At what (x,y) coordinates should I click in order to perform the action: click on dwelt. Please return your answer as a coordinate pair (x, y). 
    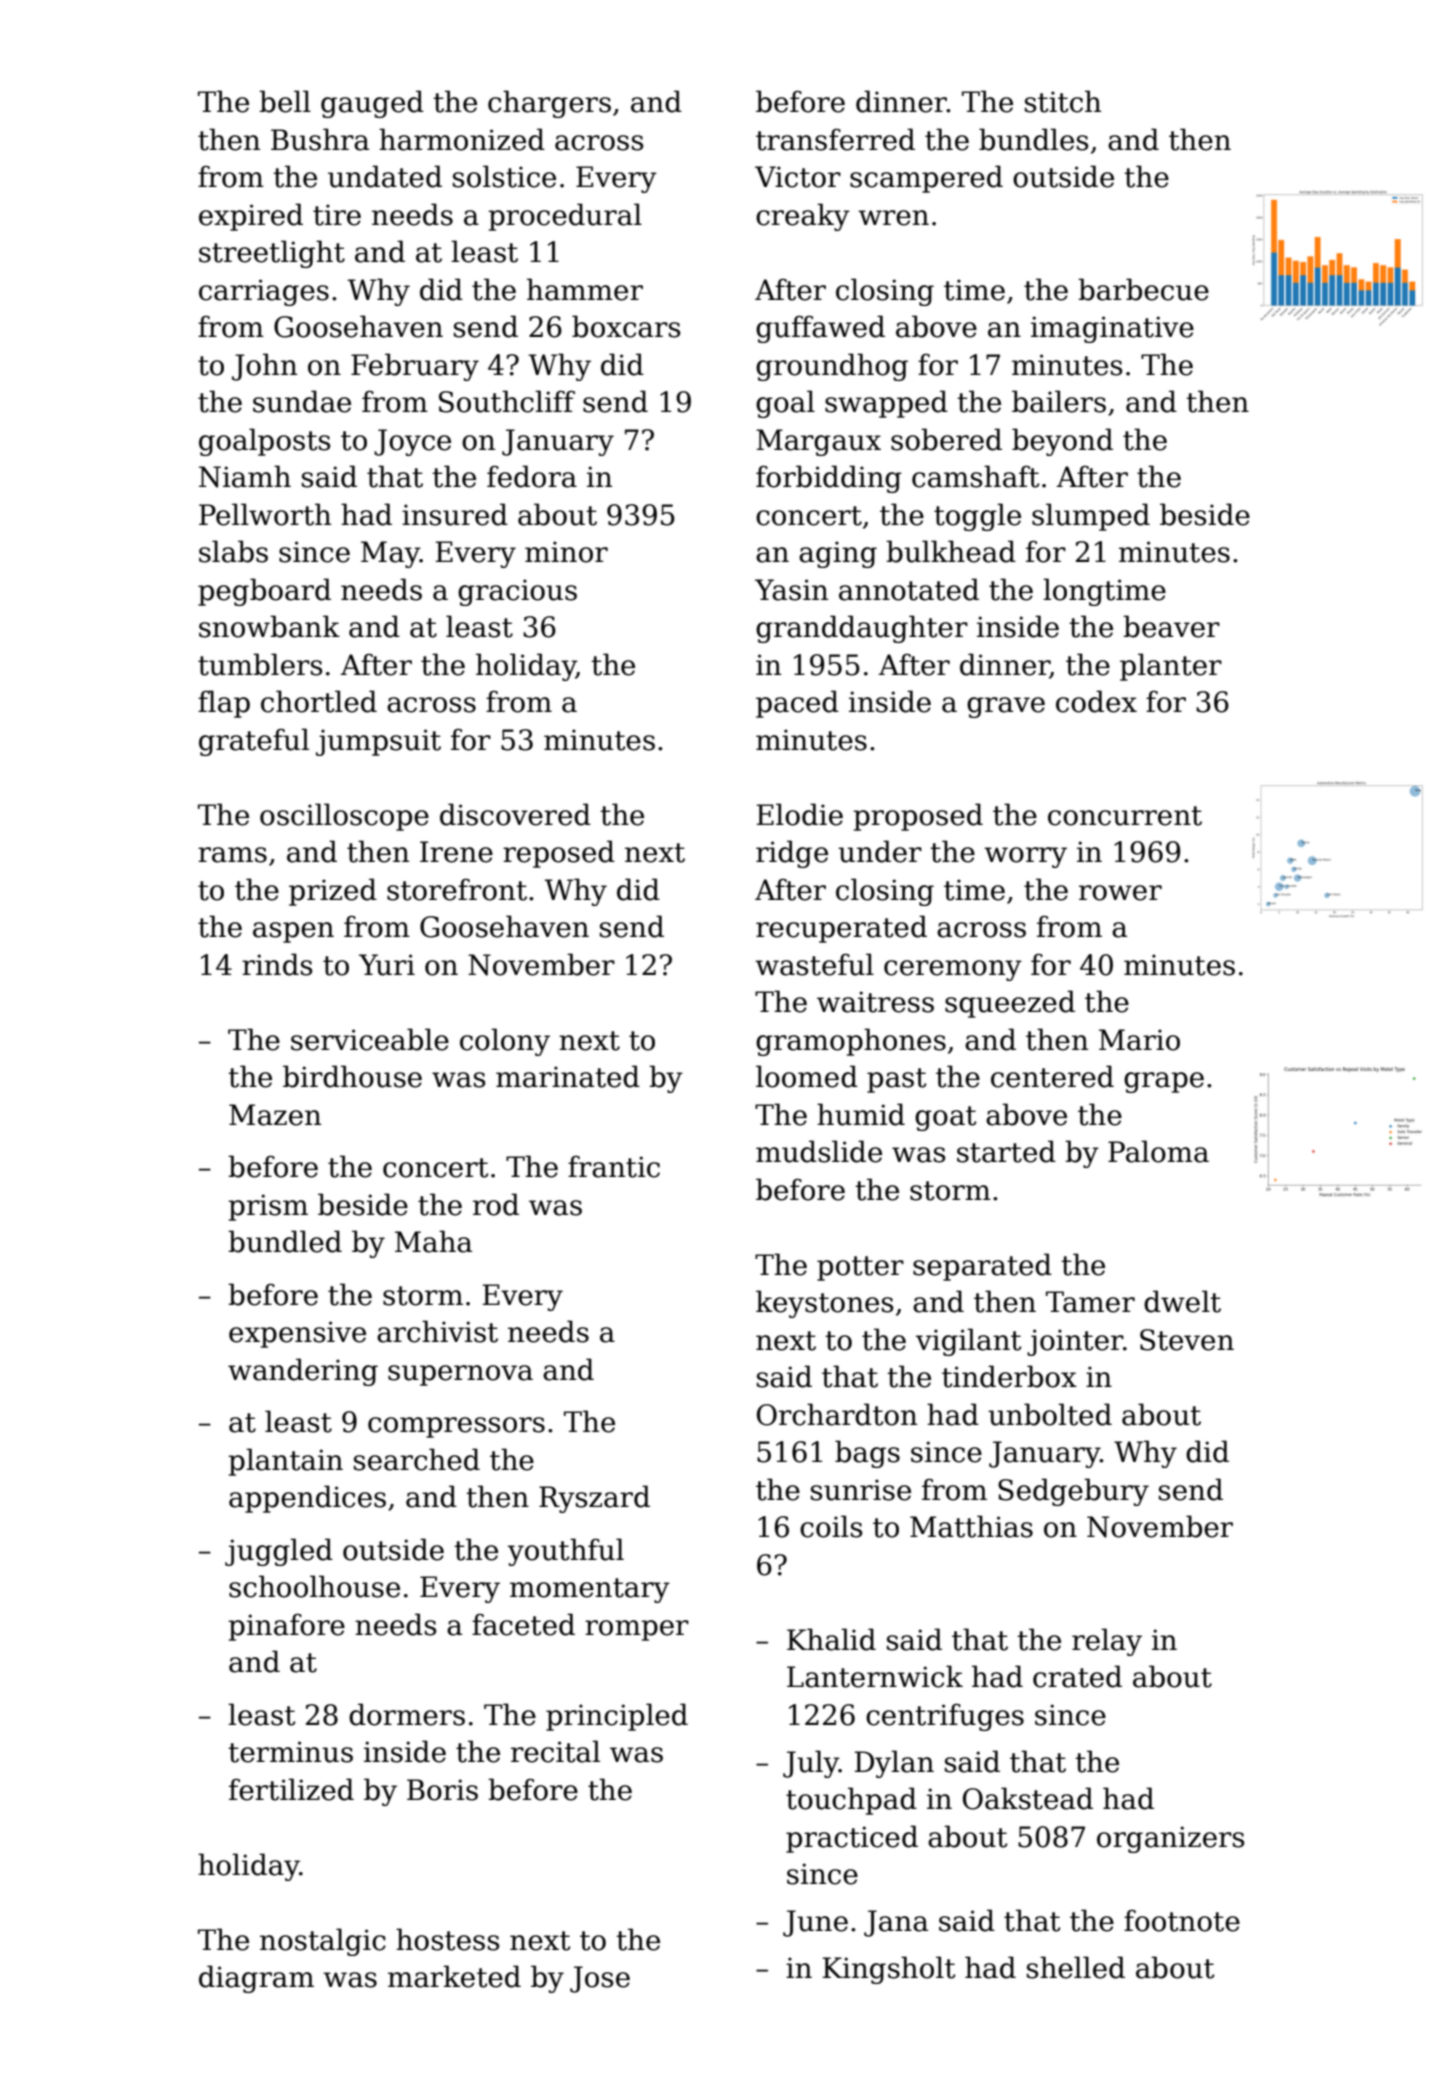
    Looking at the image, I should click on (1182, 1301).
